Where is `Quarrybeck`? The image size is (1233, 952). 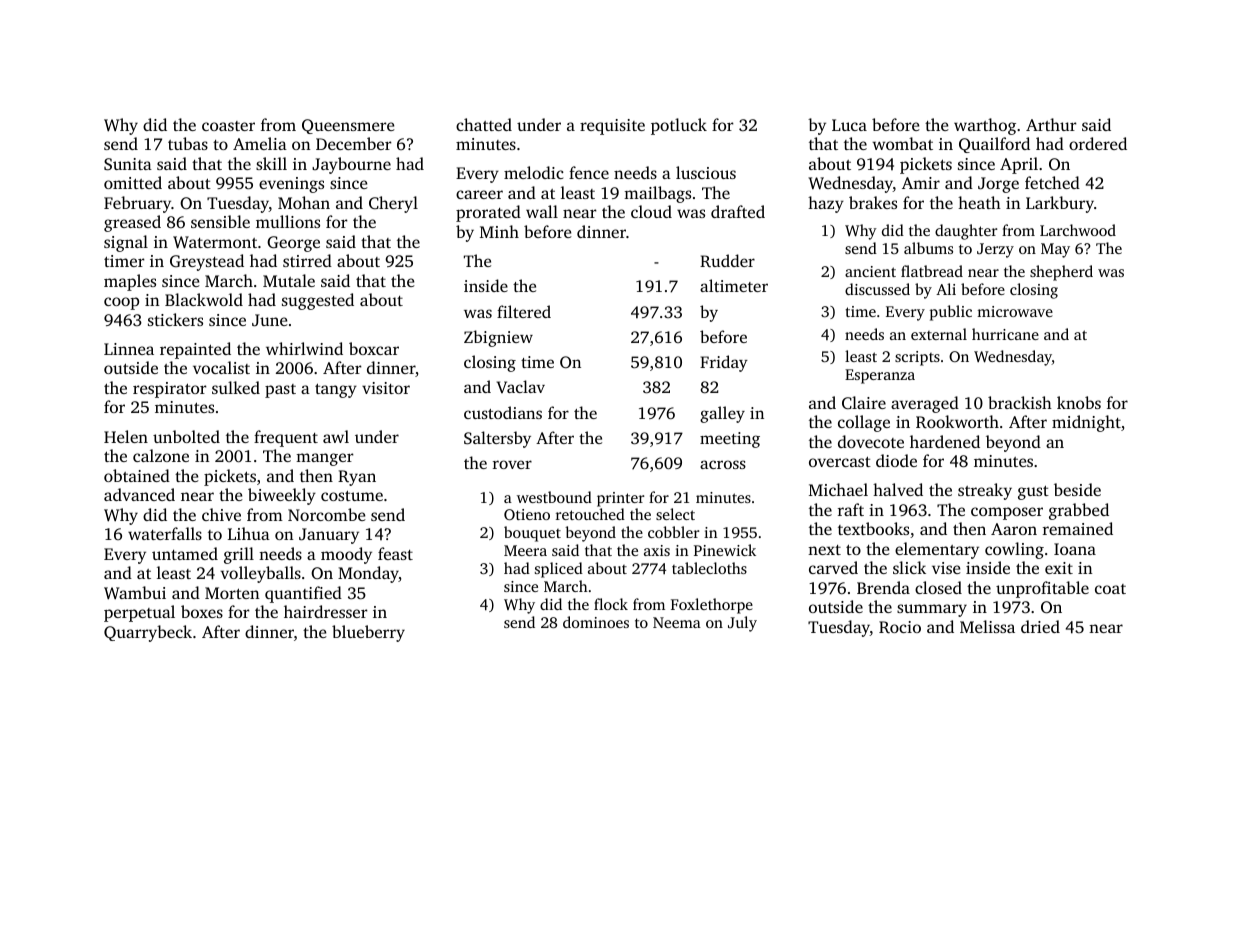
Quarrybeck is located at coordinates (148, 633).
